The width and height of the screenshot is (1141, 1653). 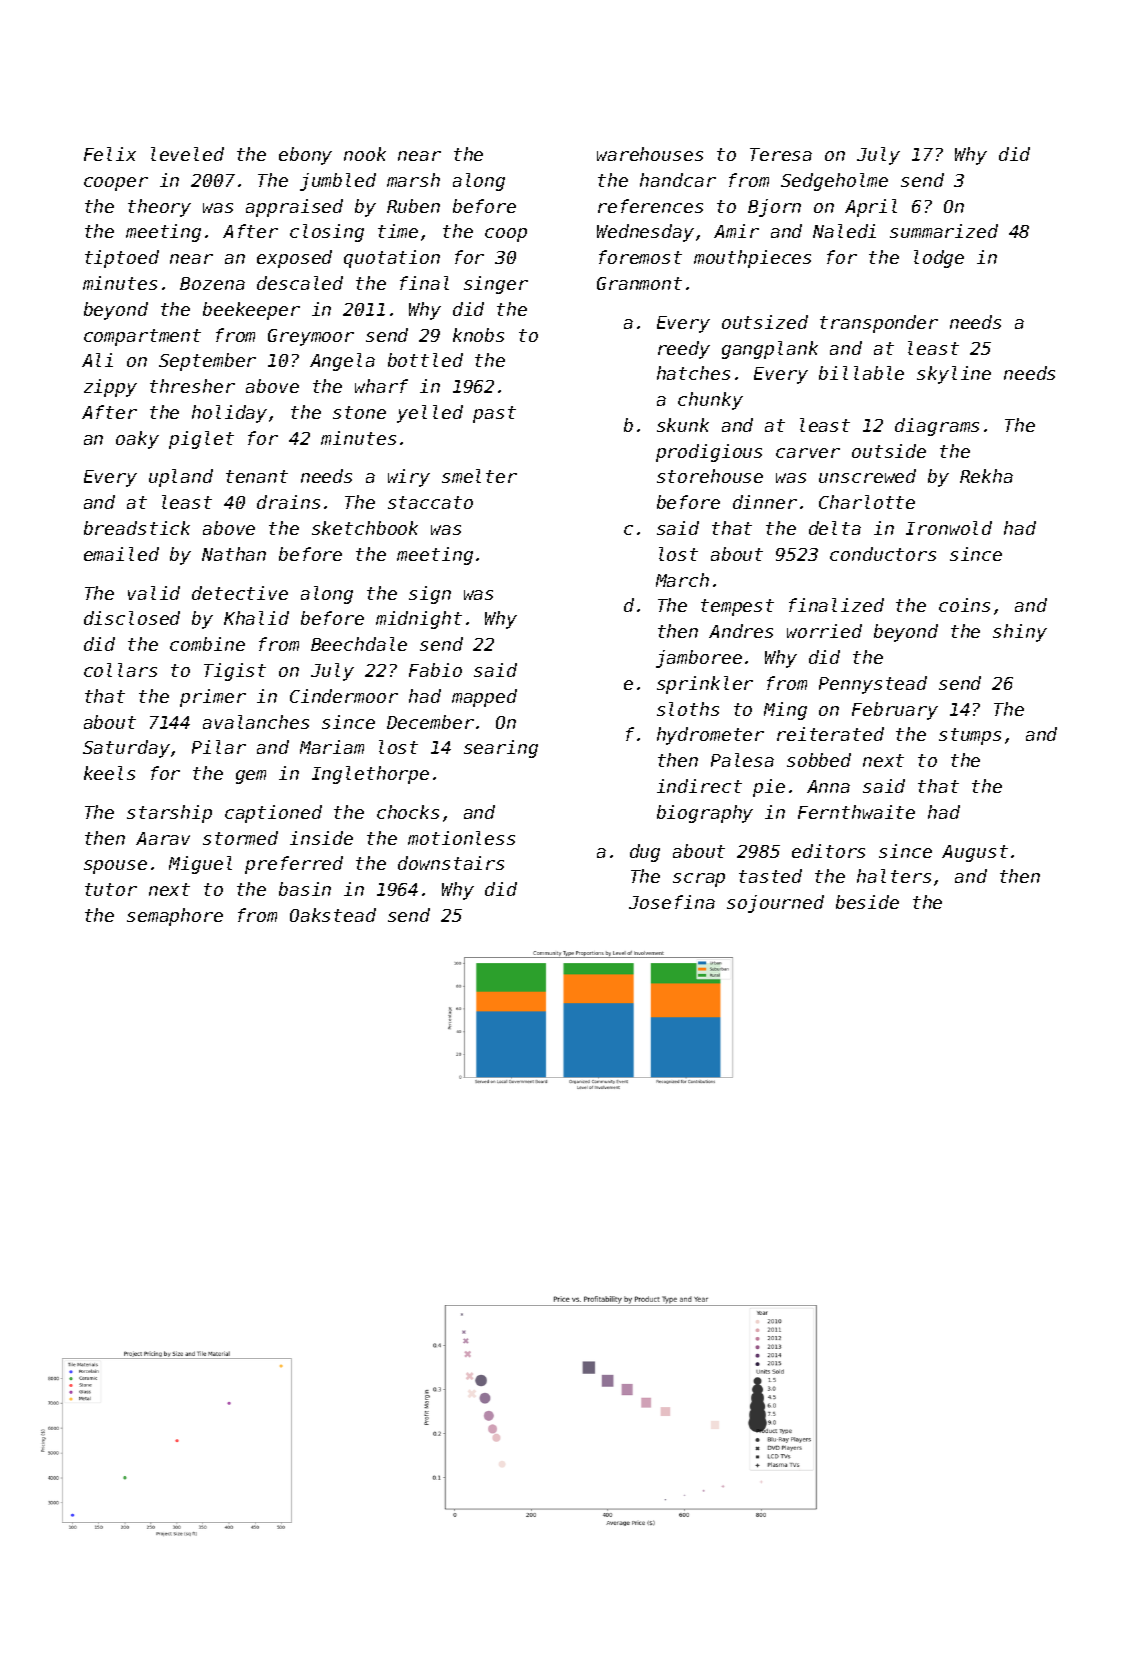 I want to click on tiptoed, so click(x=122, y=259).
